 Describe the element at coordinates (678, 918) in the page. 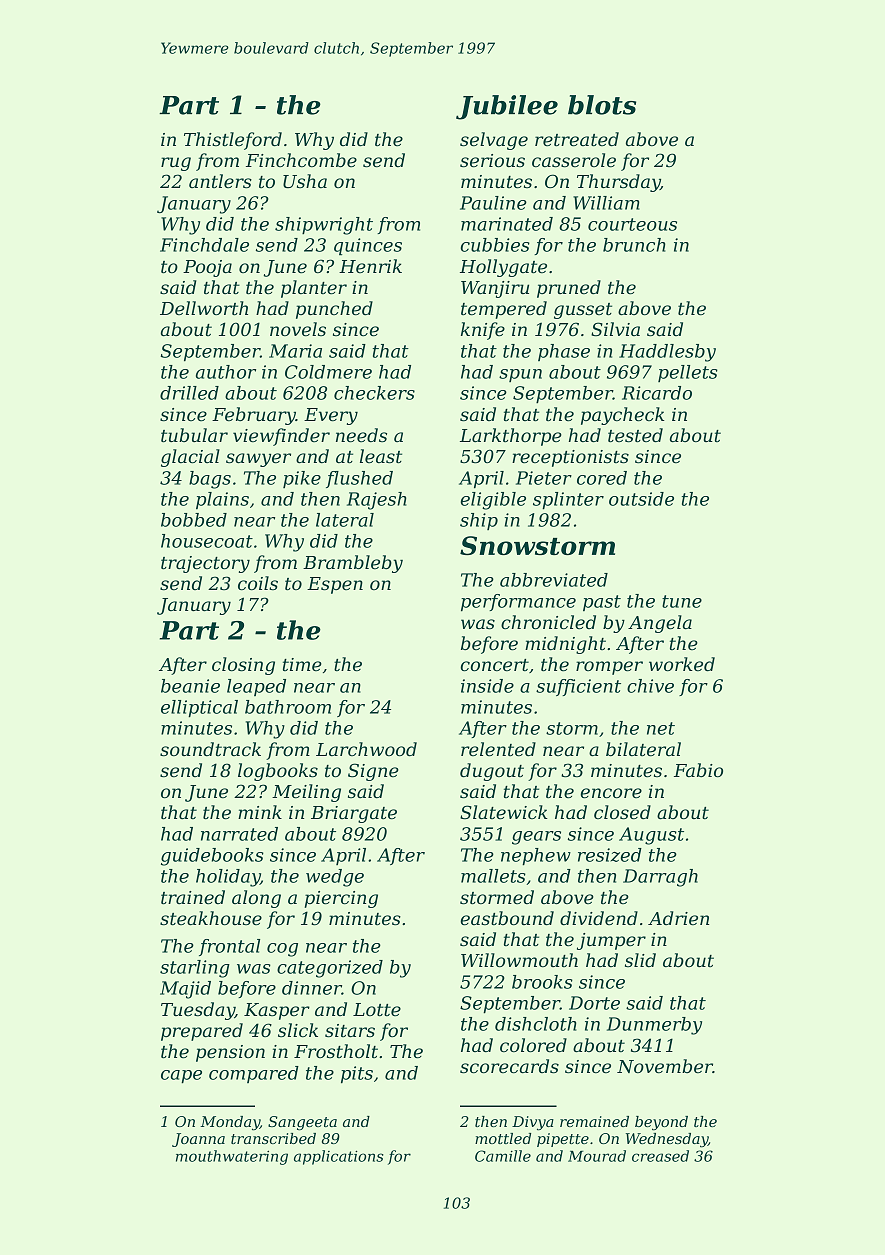

I see `Adrien` at that location.
